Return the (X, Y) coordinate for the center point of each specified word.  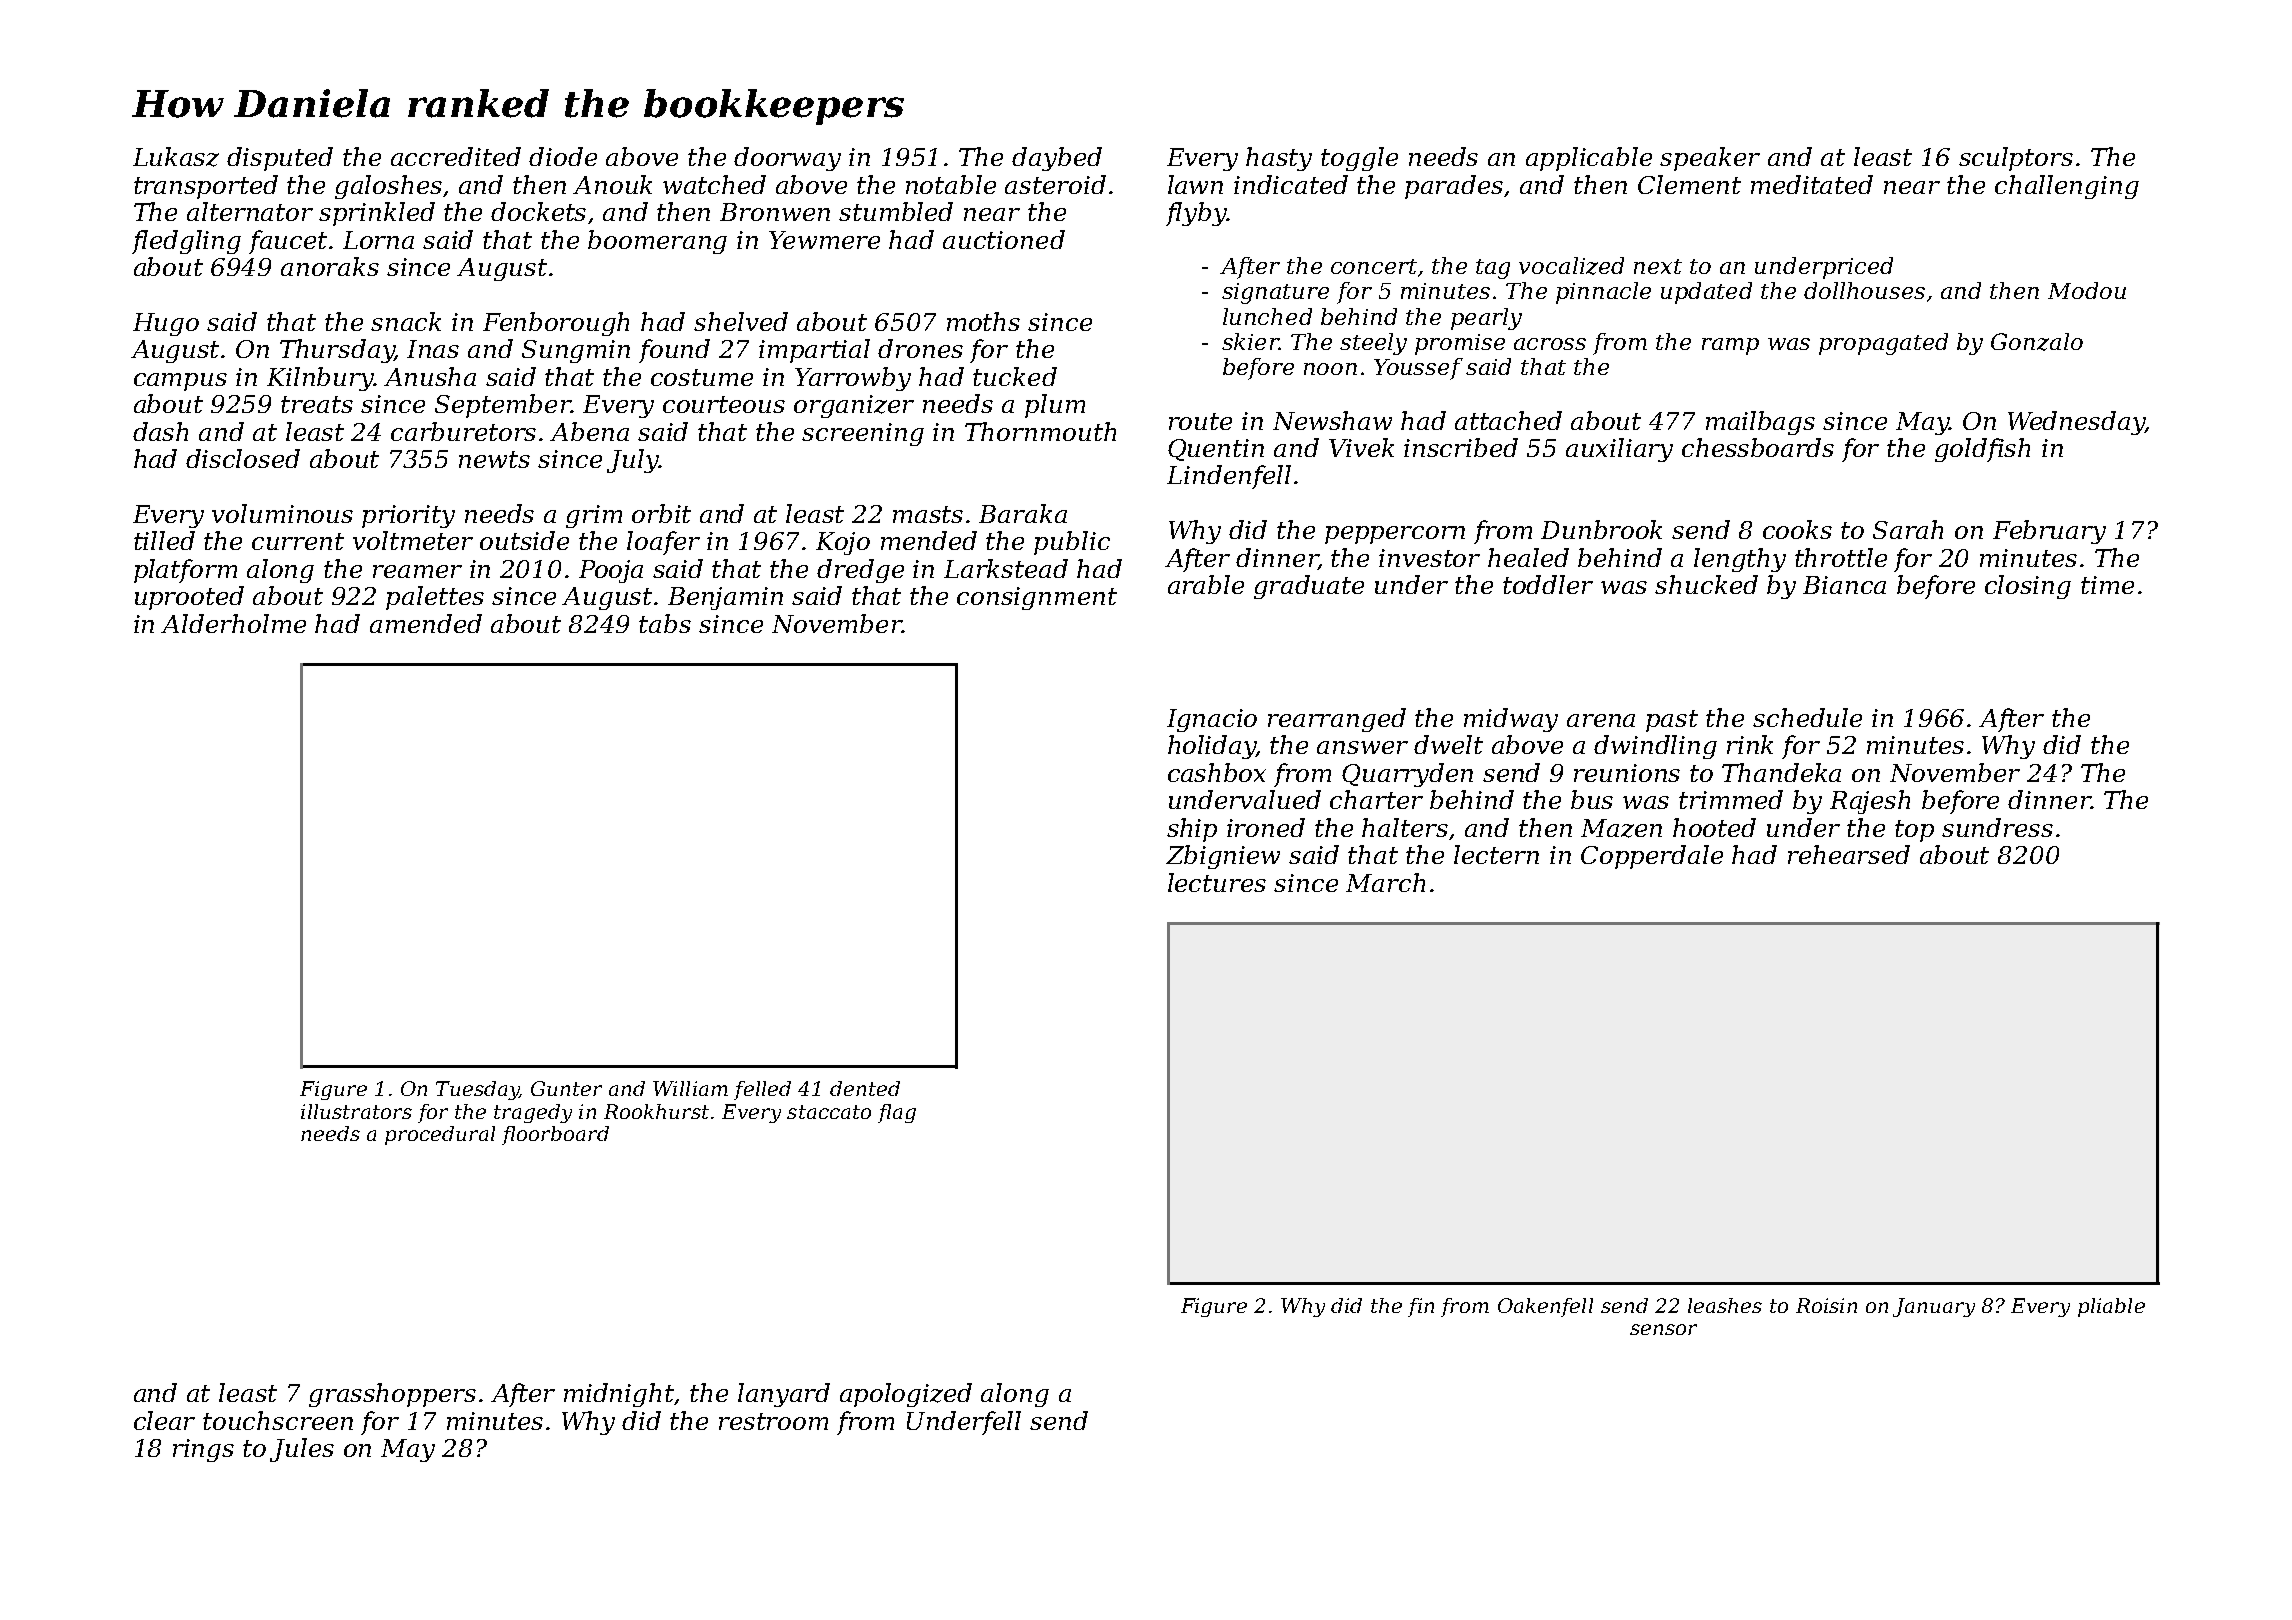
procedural (440, 1135)
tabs (665, 623)
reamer (417, 571)
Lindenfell (1229, 477)
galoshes (388, 187)
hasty (1279, 159)
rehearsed (1849, 854)
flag (897, 1113)
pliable (2111, 1307)
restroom (773, 1421)
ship (1192, 830)
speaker (1710, 159)
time (2107, 585)
